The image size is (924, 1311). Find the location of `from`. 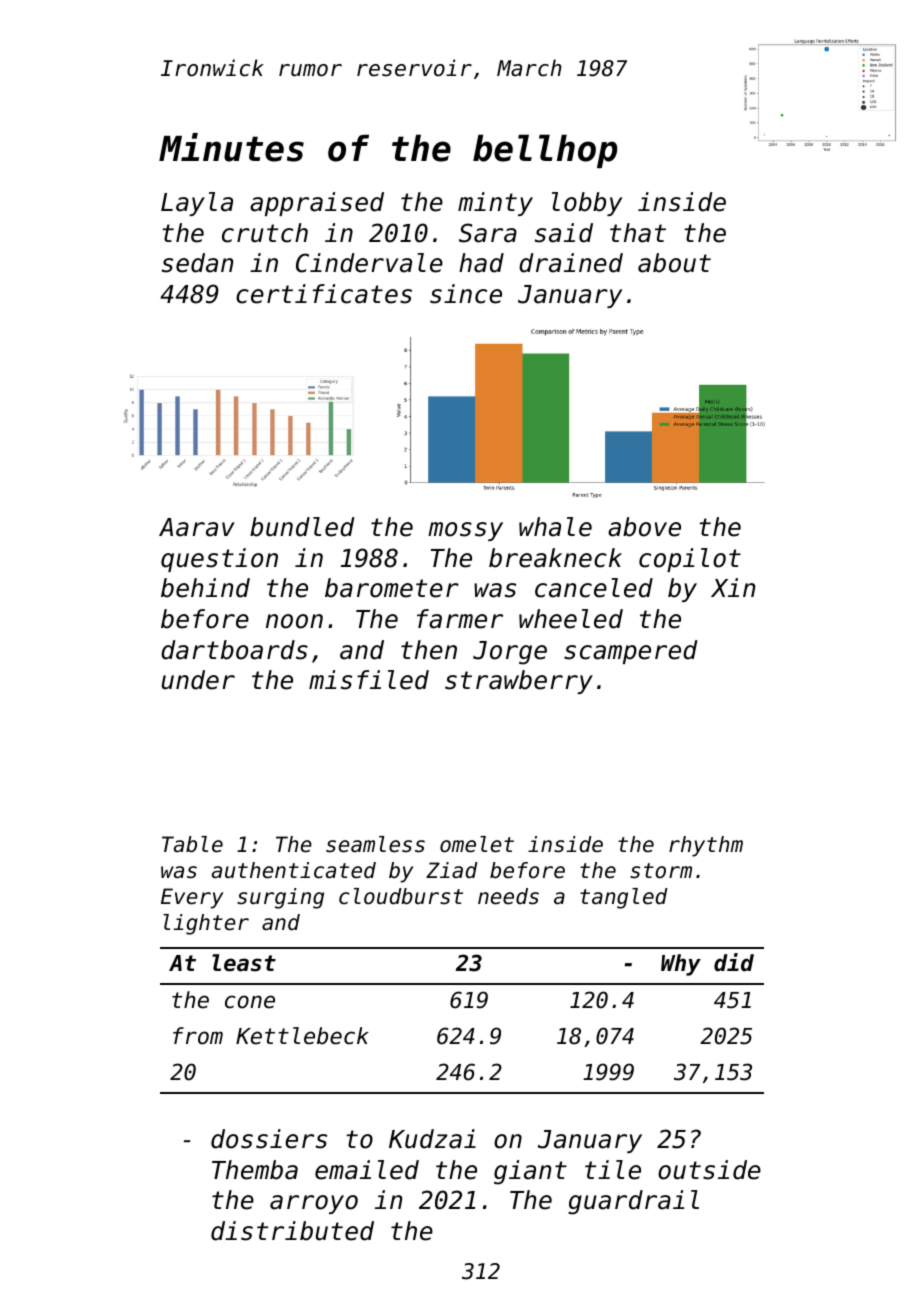

from is located at coordinates (198, 1036).
